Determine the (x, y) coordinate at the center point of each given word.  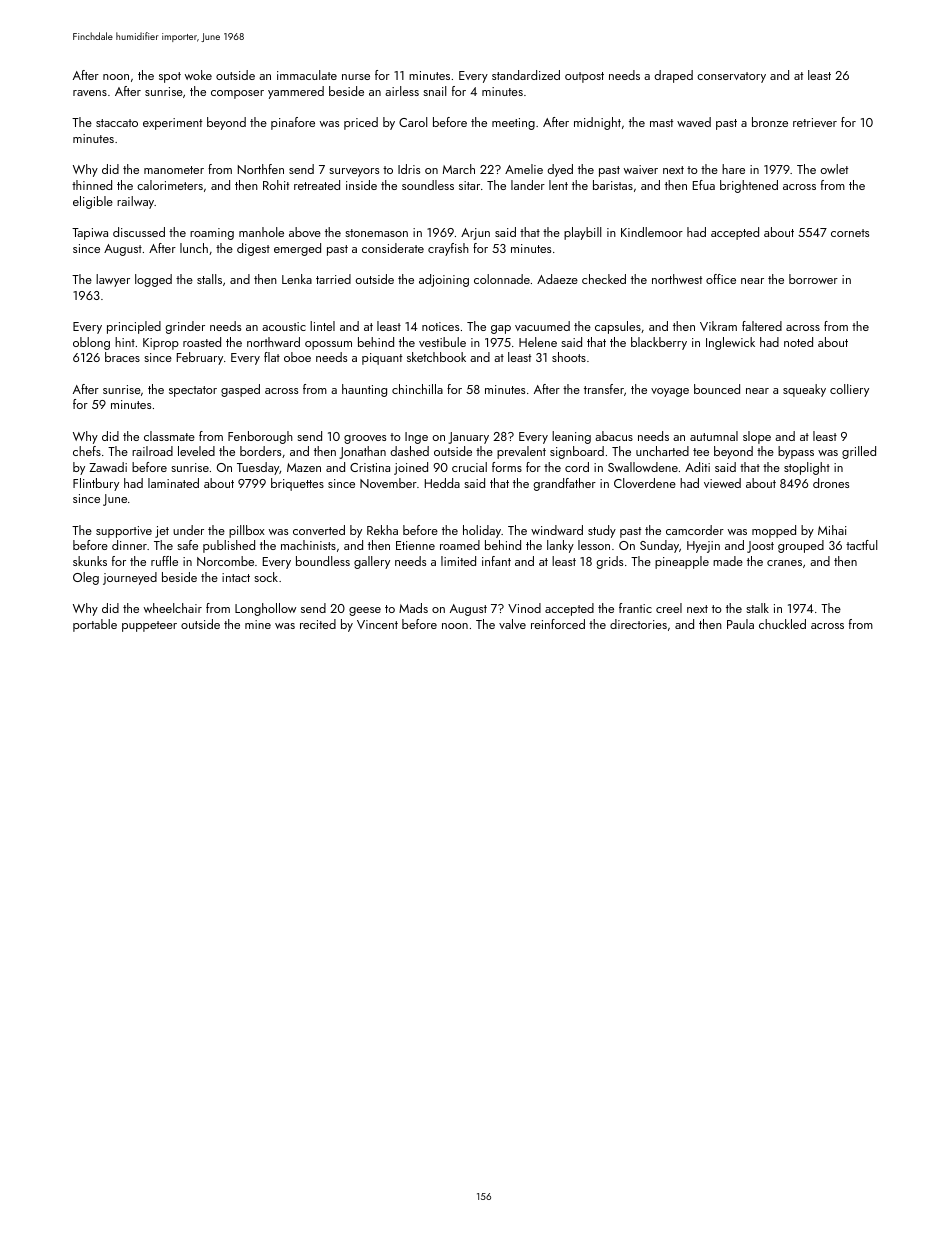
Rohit (276, 185)
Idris (409, 169)
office (721, 279)
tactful (861, 545)
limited (458, 561)
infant (496, 561)
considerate (393, 248)
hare (733, 169)
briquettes (297, 484)
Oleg (86, 578)
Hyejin (703, 547)
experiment (172, 124)
